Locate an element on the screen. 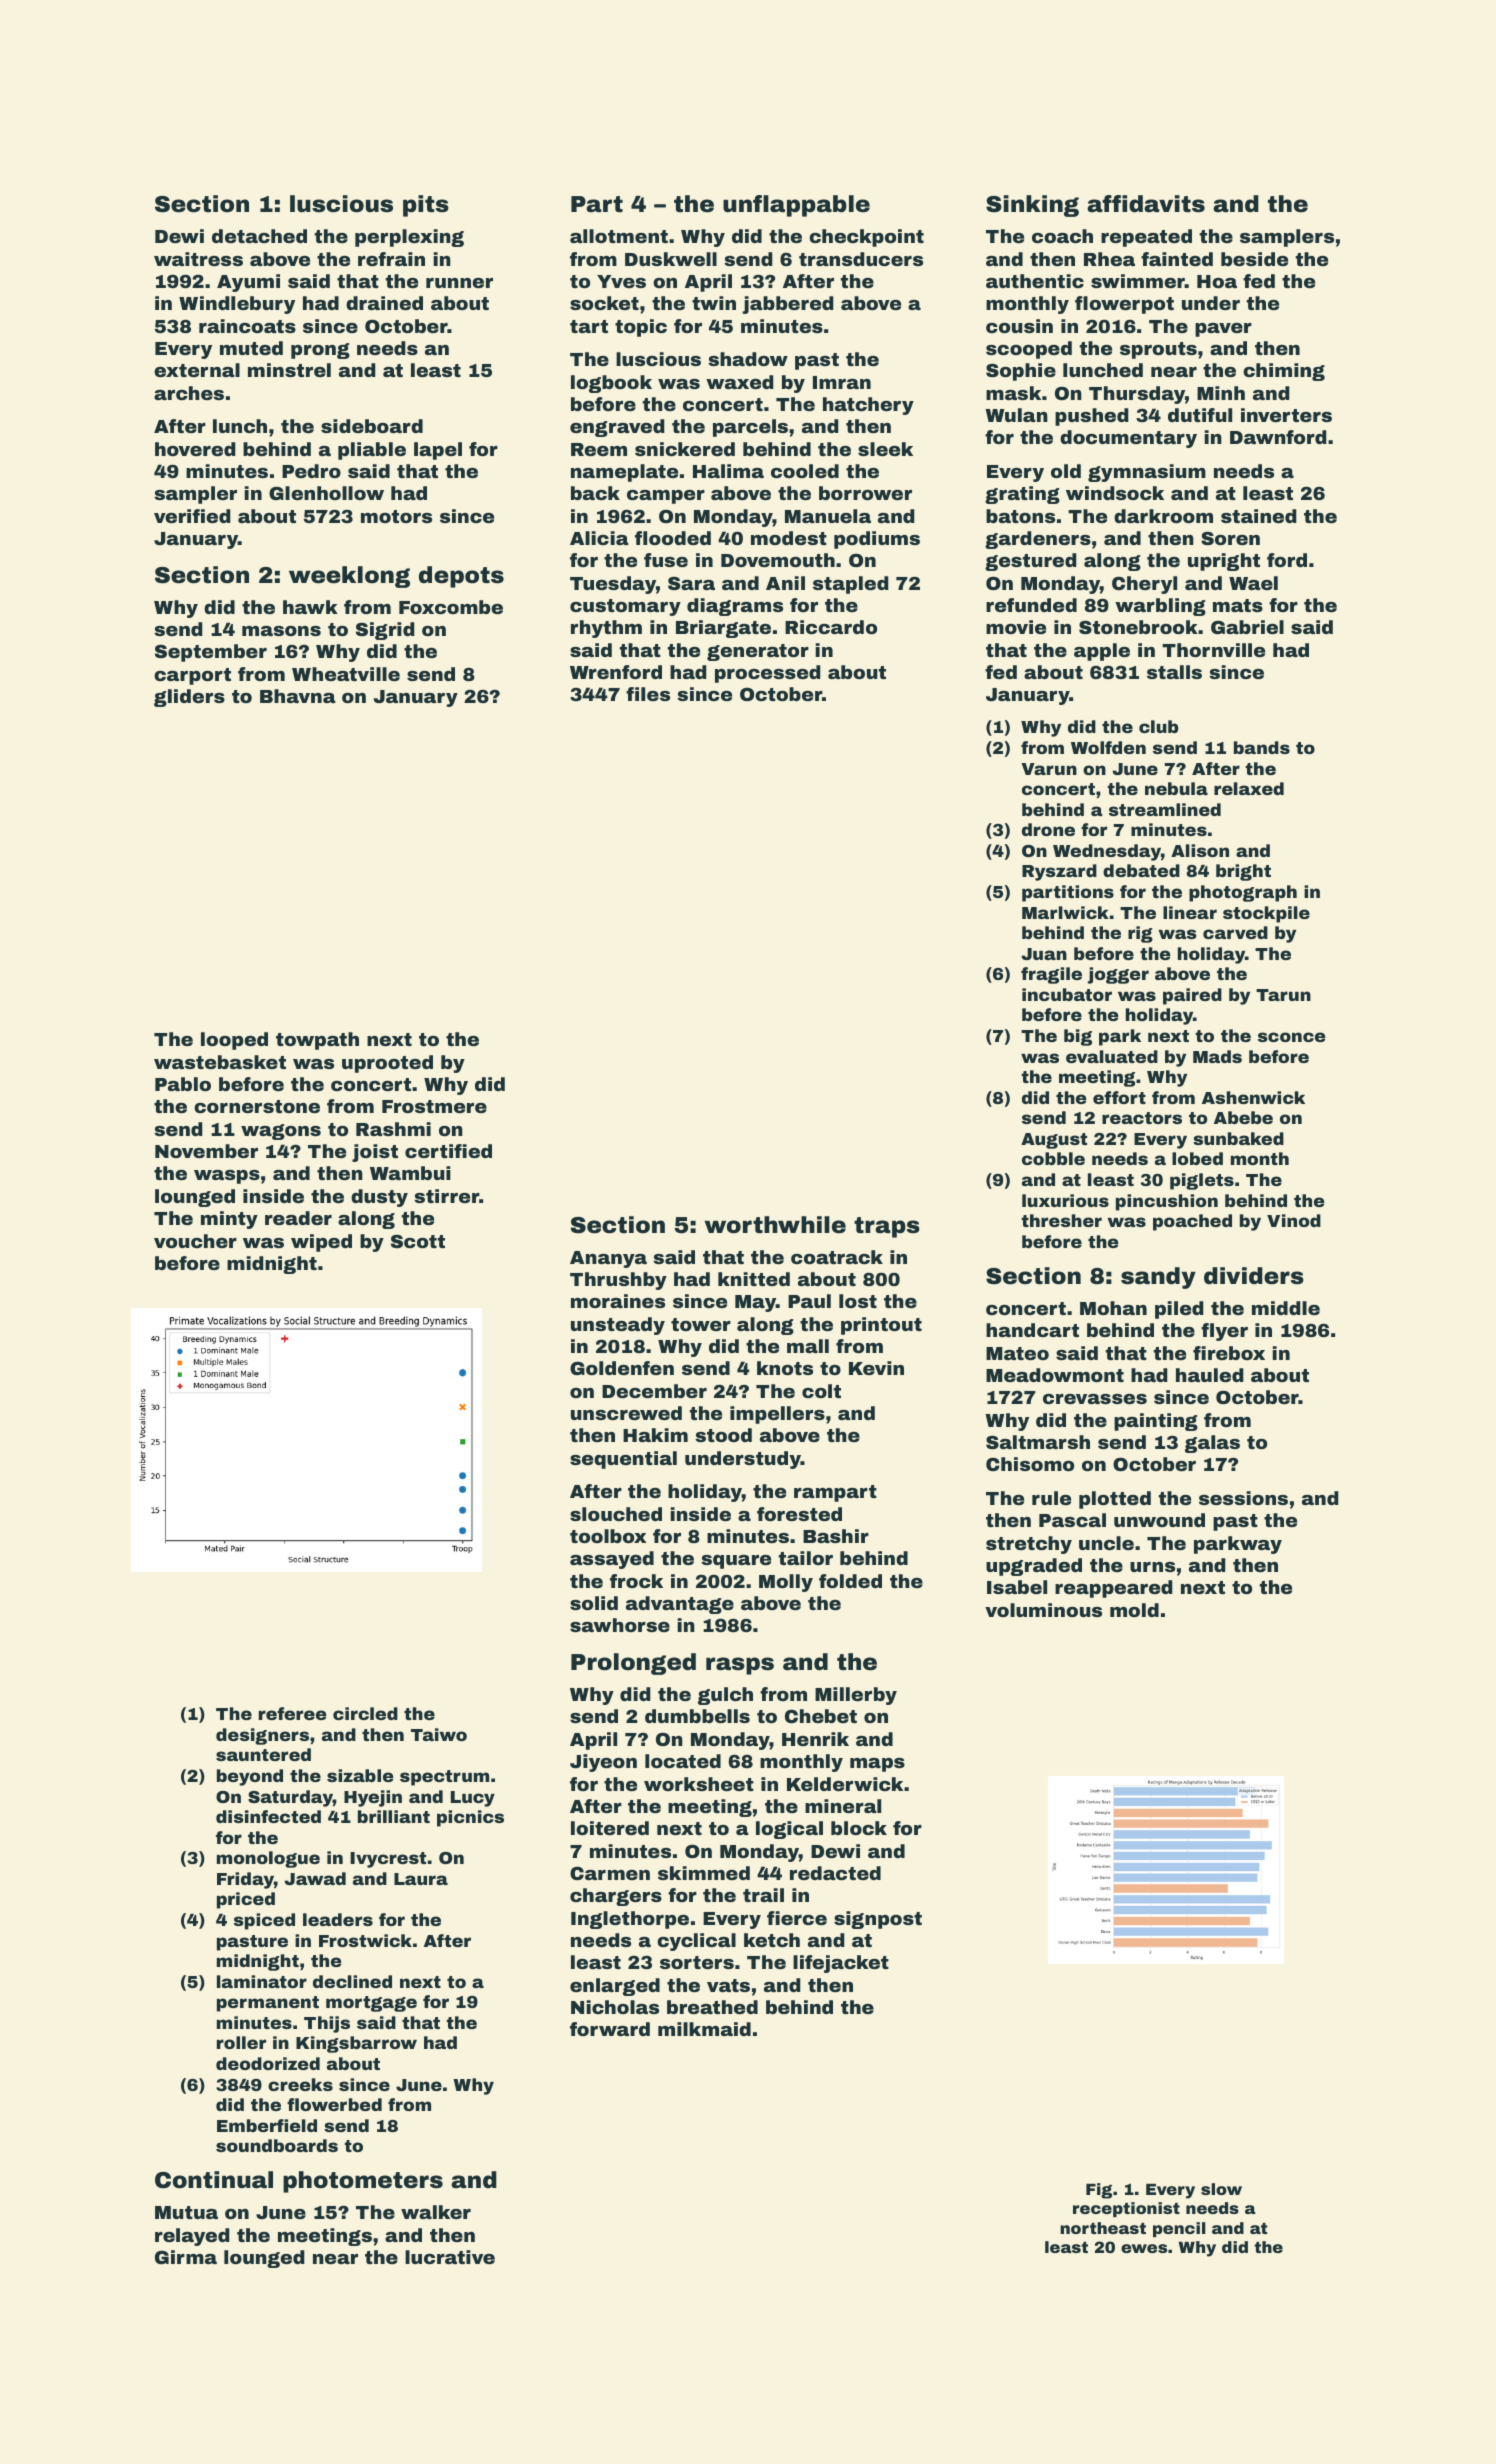 Image resolution: width=1496 pixels, height=2464 pixels. affidavits is located at coordinates (1146, 204).
